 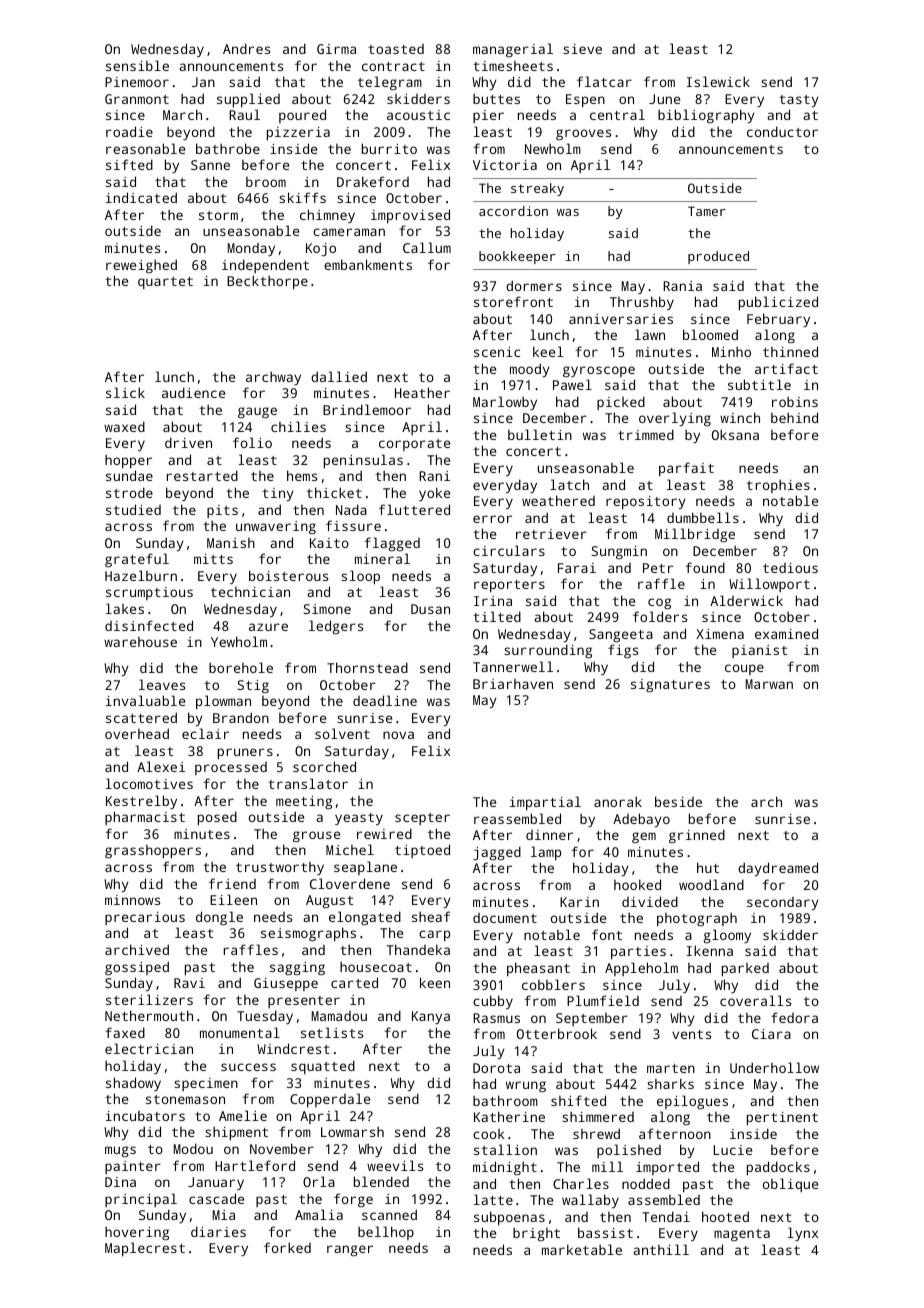 What do you see at coordinates (386, 1233) in the page?
I see `bellhop` at bounding box center [386, 1233].
